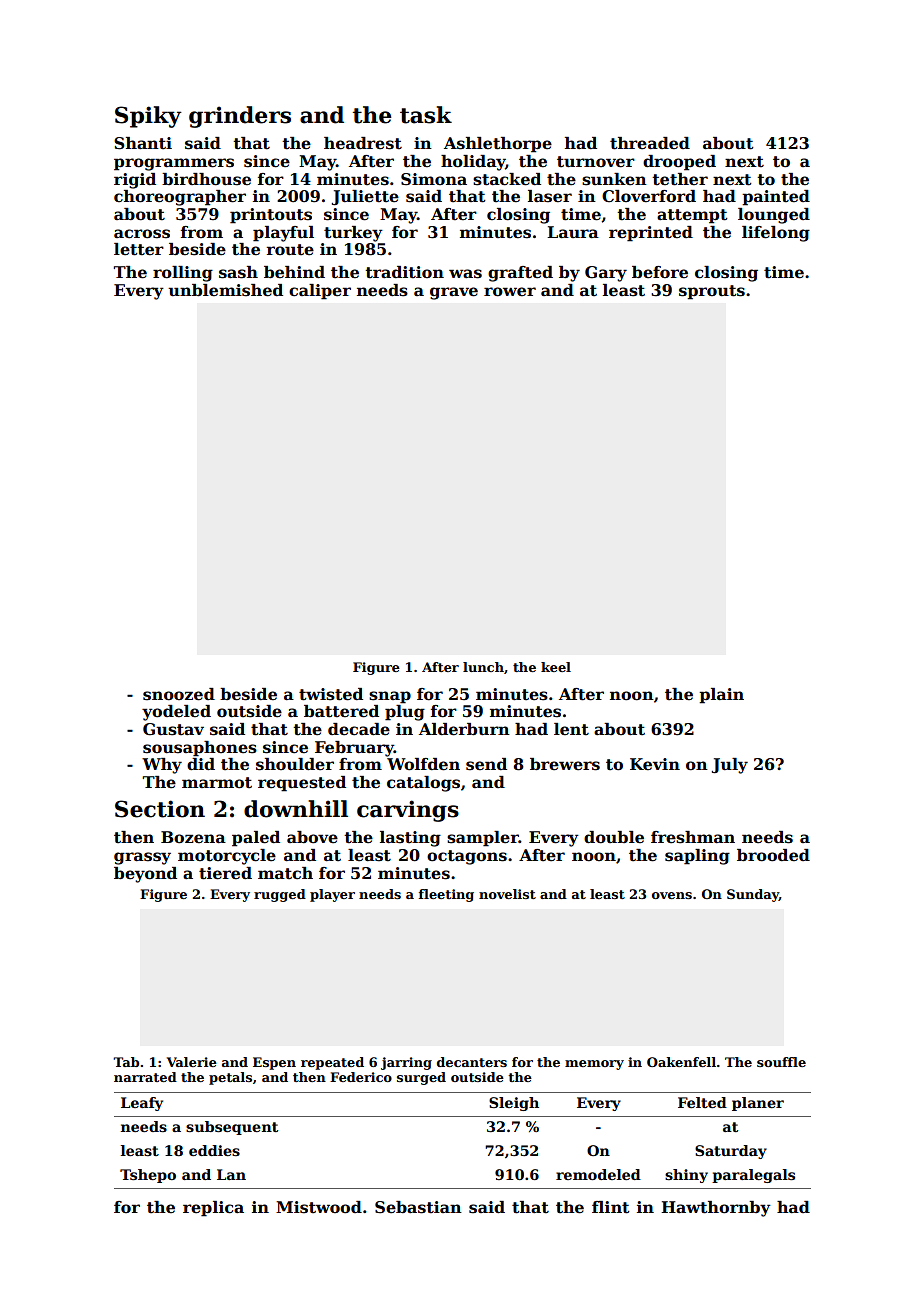  I want to click on Spiky, so click(148, 117).
